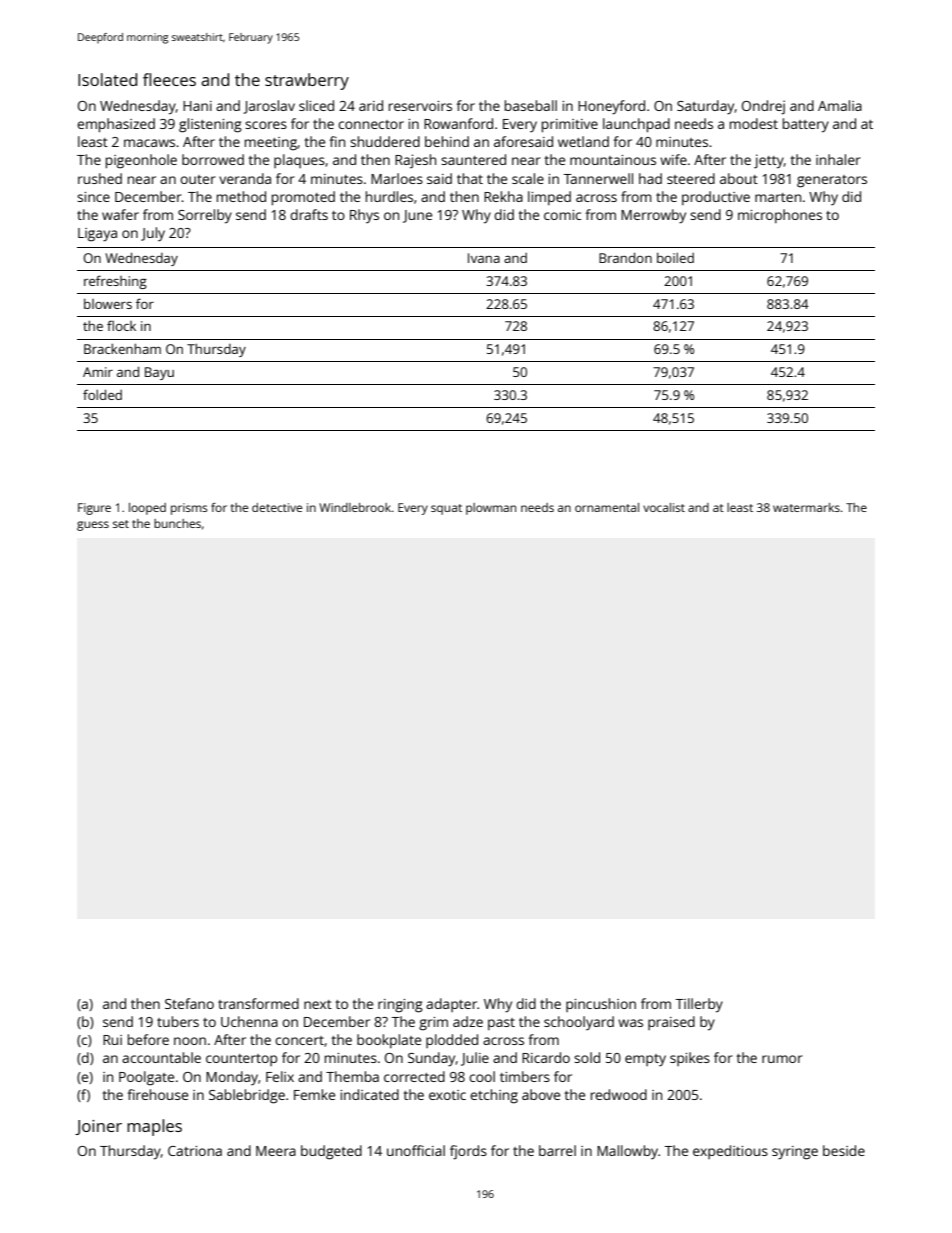 Image resolution: width=952 pixels, height=1233 pixels. Describe the element at coordinates (102, 394) in the page. I see `folded` at that location.
